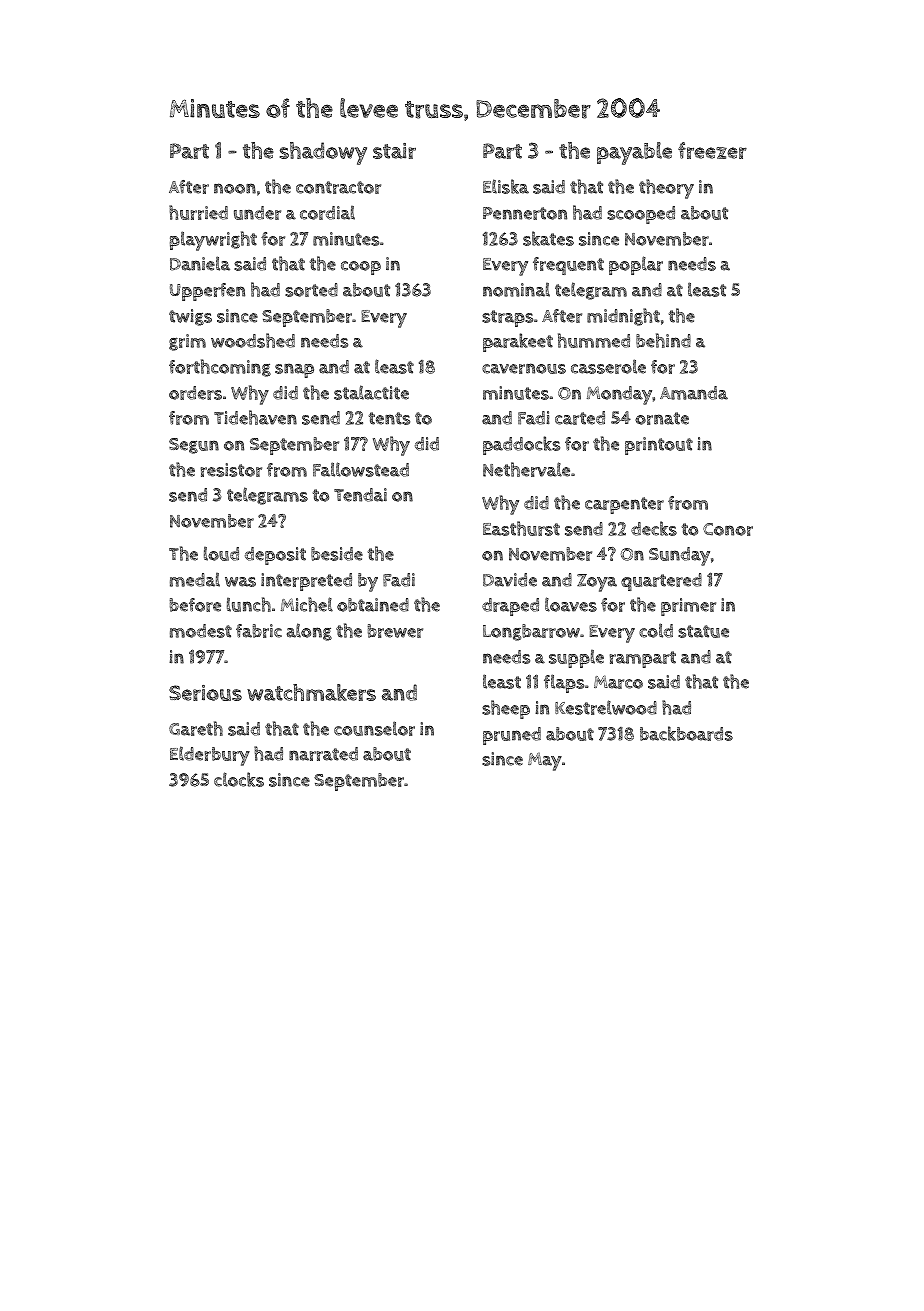 The image size is (924, 1311). I want to click on stair, so click(394, 151).
